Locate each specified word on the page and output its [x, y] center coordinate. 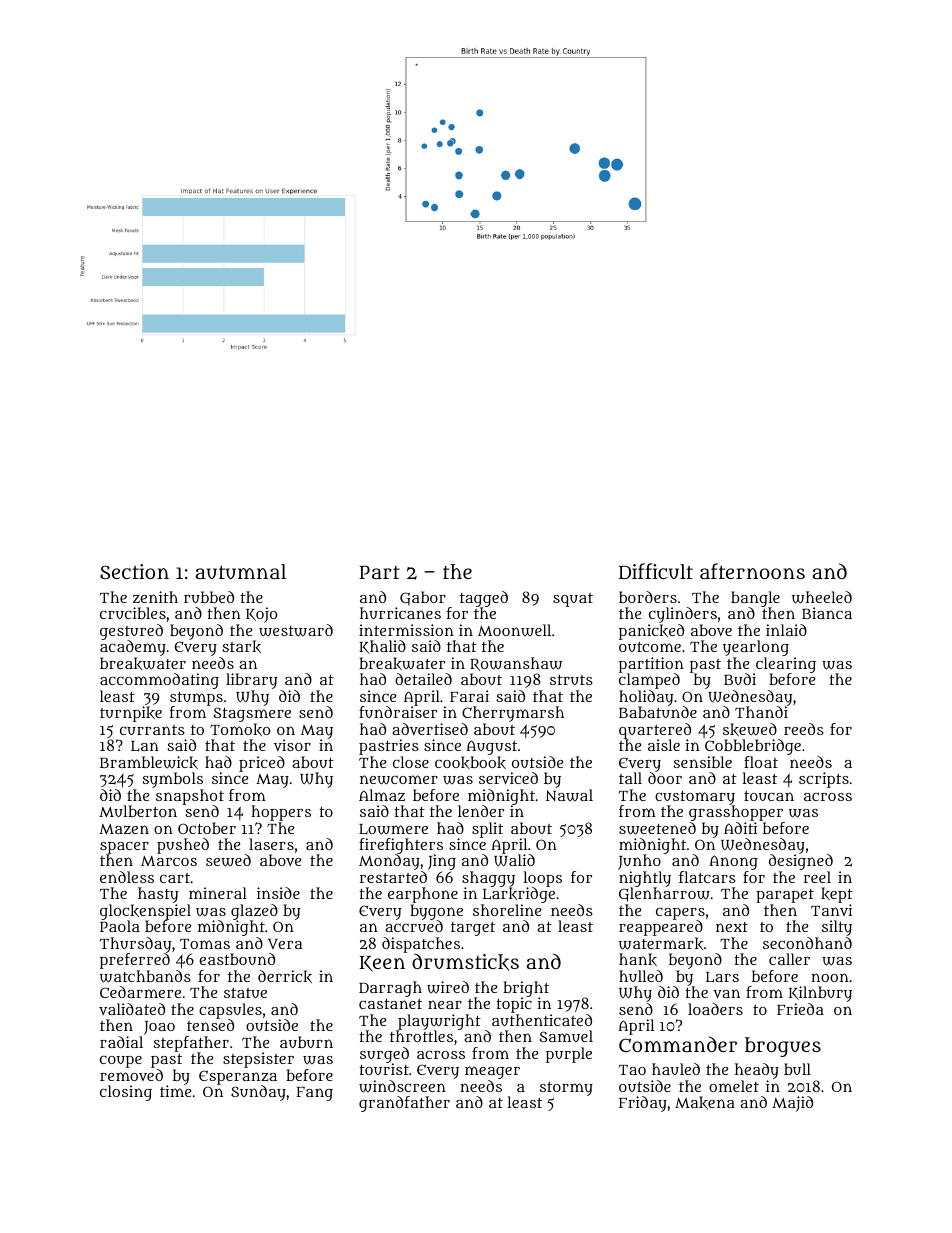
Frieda [800, 1009]
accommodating [159, 681]
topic [514, 1005]
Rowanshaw [516, 664]
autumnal [240, 571]
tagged [484, 599]
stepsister [258, 1060]
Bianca [827, 613]
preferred [135, 961]
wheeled [822, 597]
